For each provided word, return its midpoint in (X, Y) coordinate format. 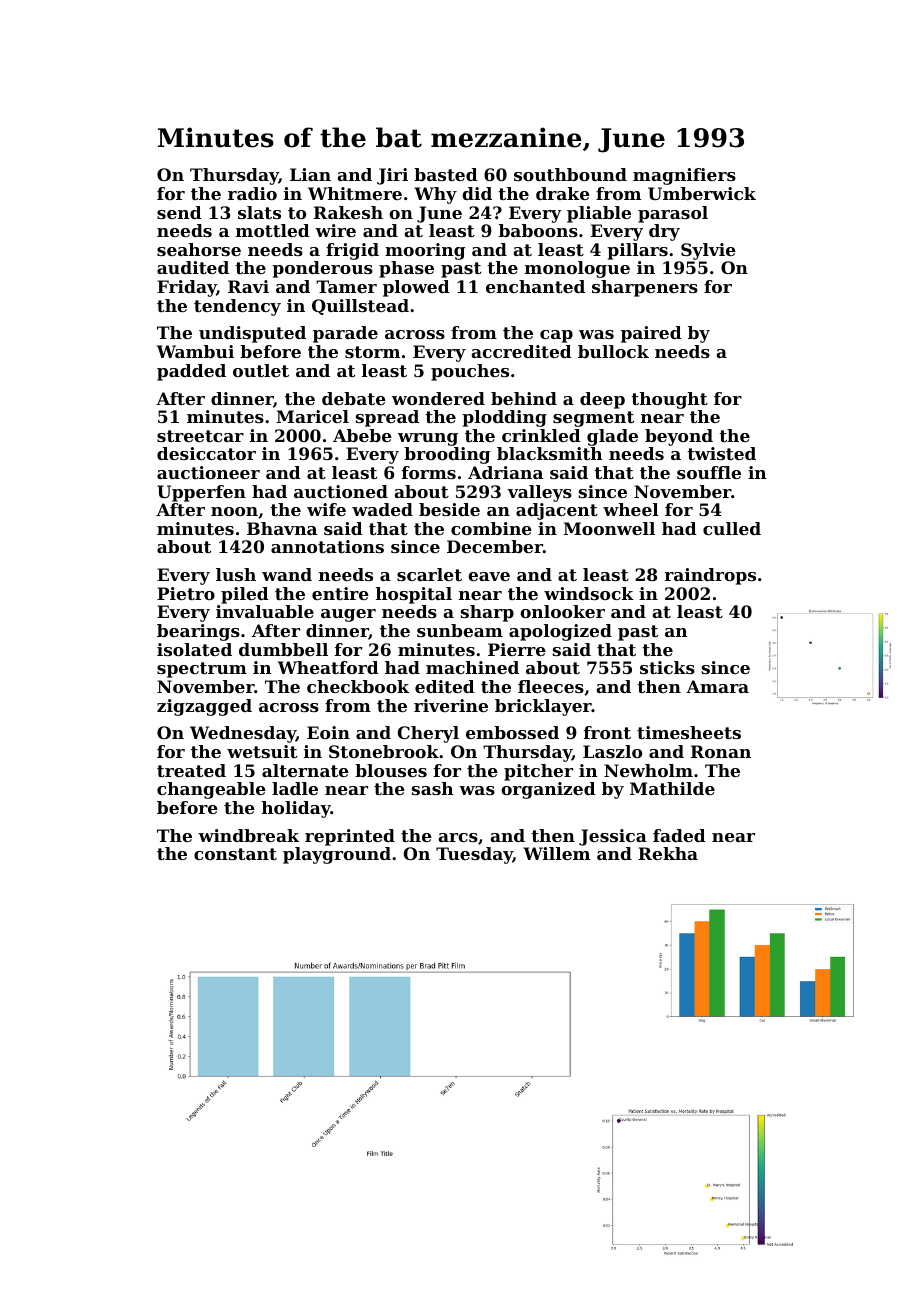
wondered (438, 398)
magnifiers (684, 176)
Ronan (721, 751)
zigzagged (204, 707)
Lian (310, 174)
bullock (613, 351)
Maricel (312, 416)
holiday (296, 809)
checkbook (358, 686)
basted (446, 174)
